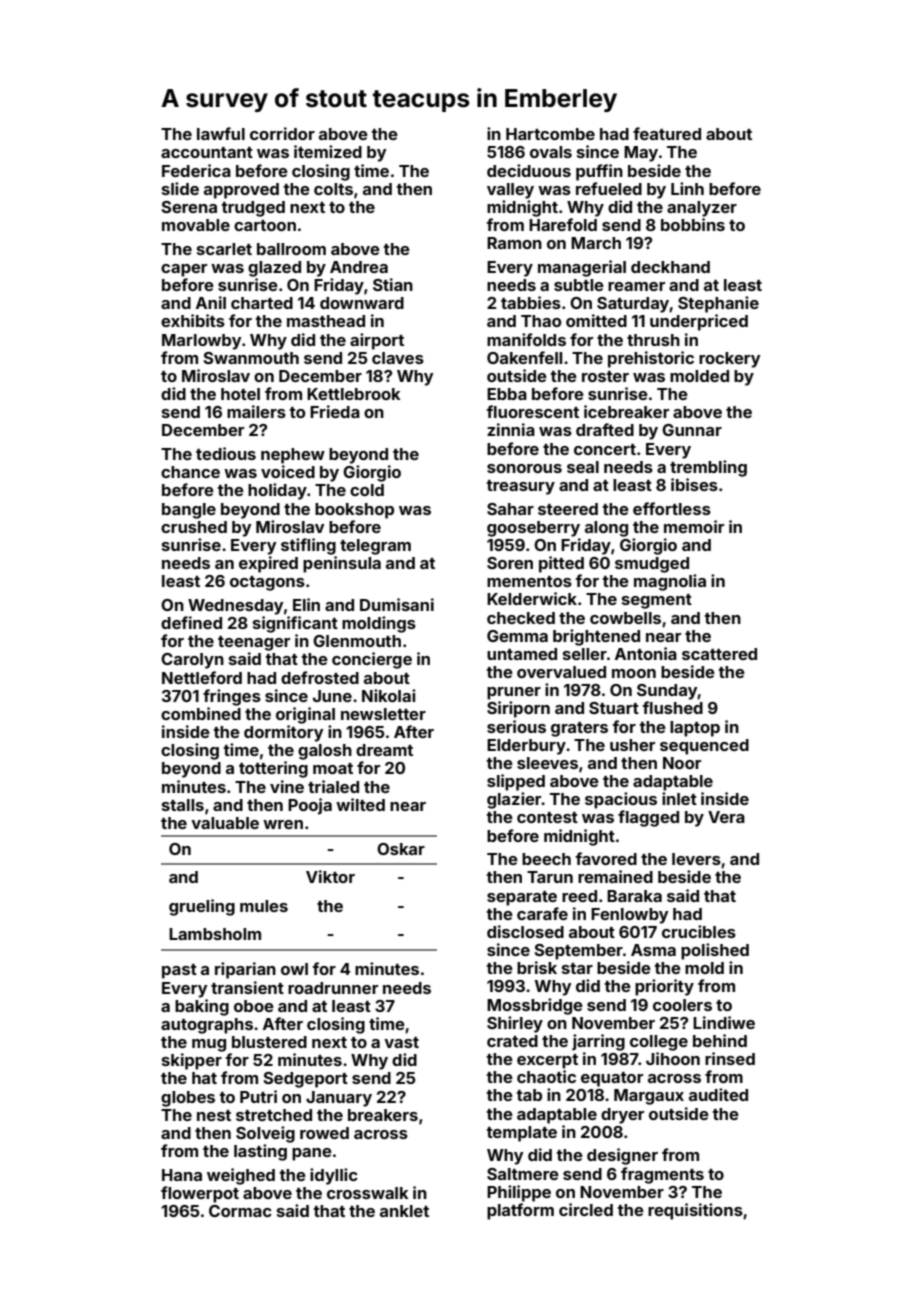 Image resolution: width=924 pixels, height=1311 pixels. I want to click on deciduous, so click(529, 170).
